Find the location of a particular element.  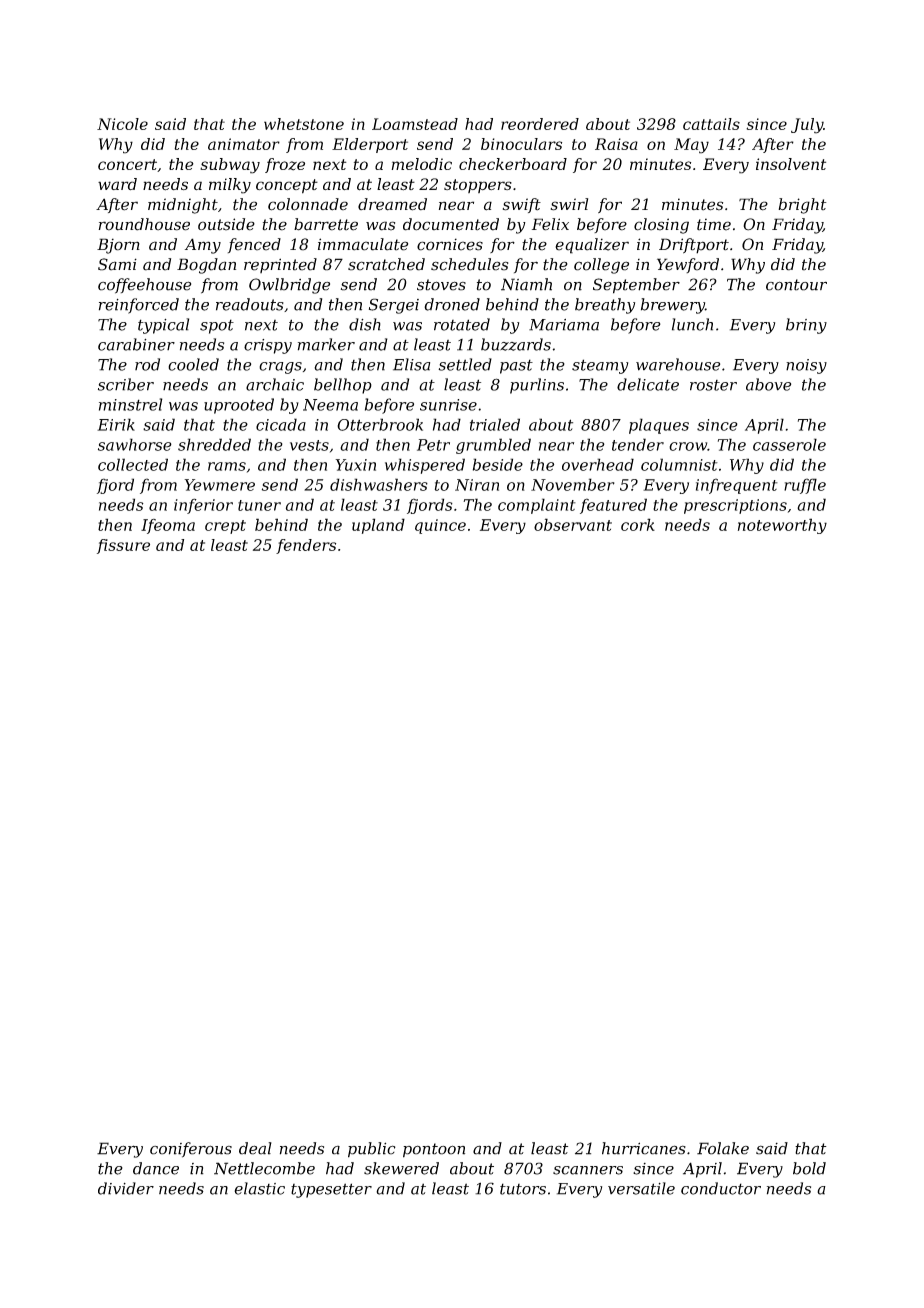

tutors is located at coordinates (523, 1189).
